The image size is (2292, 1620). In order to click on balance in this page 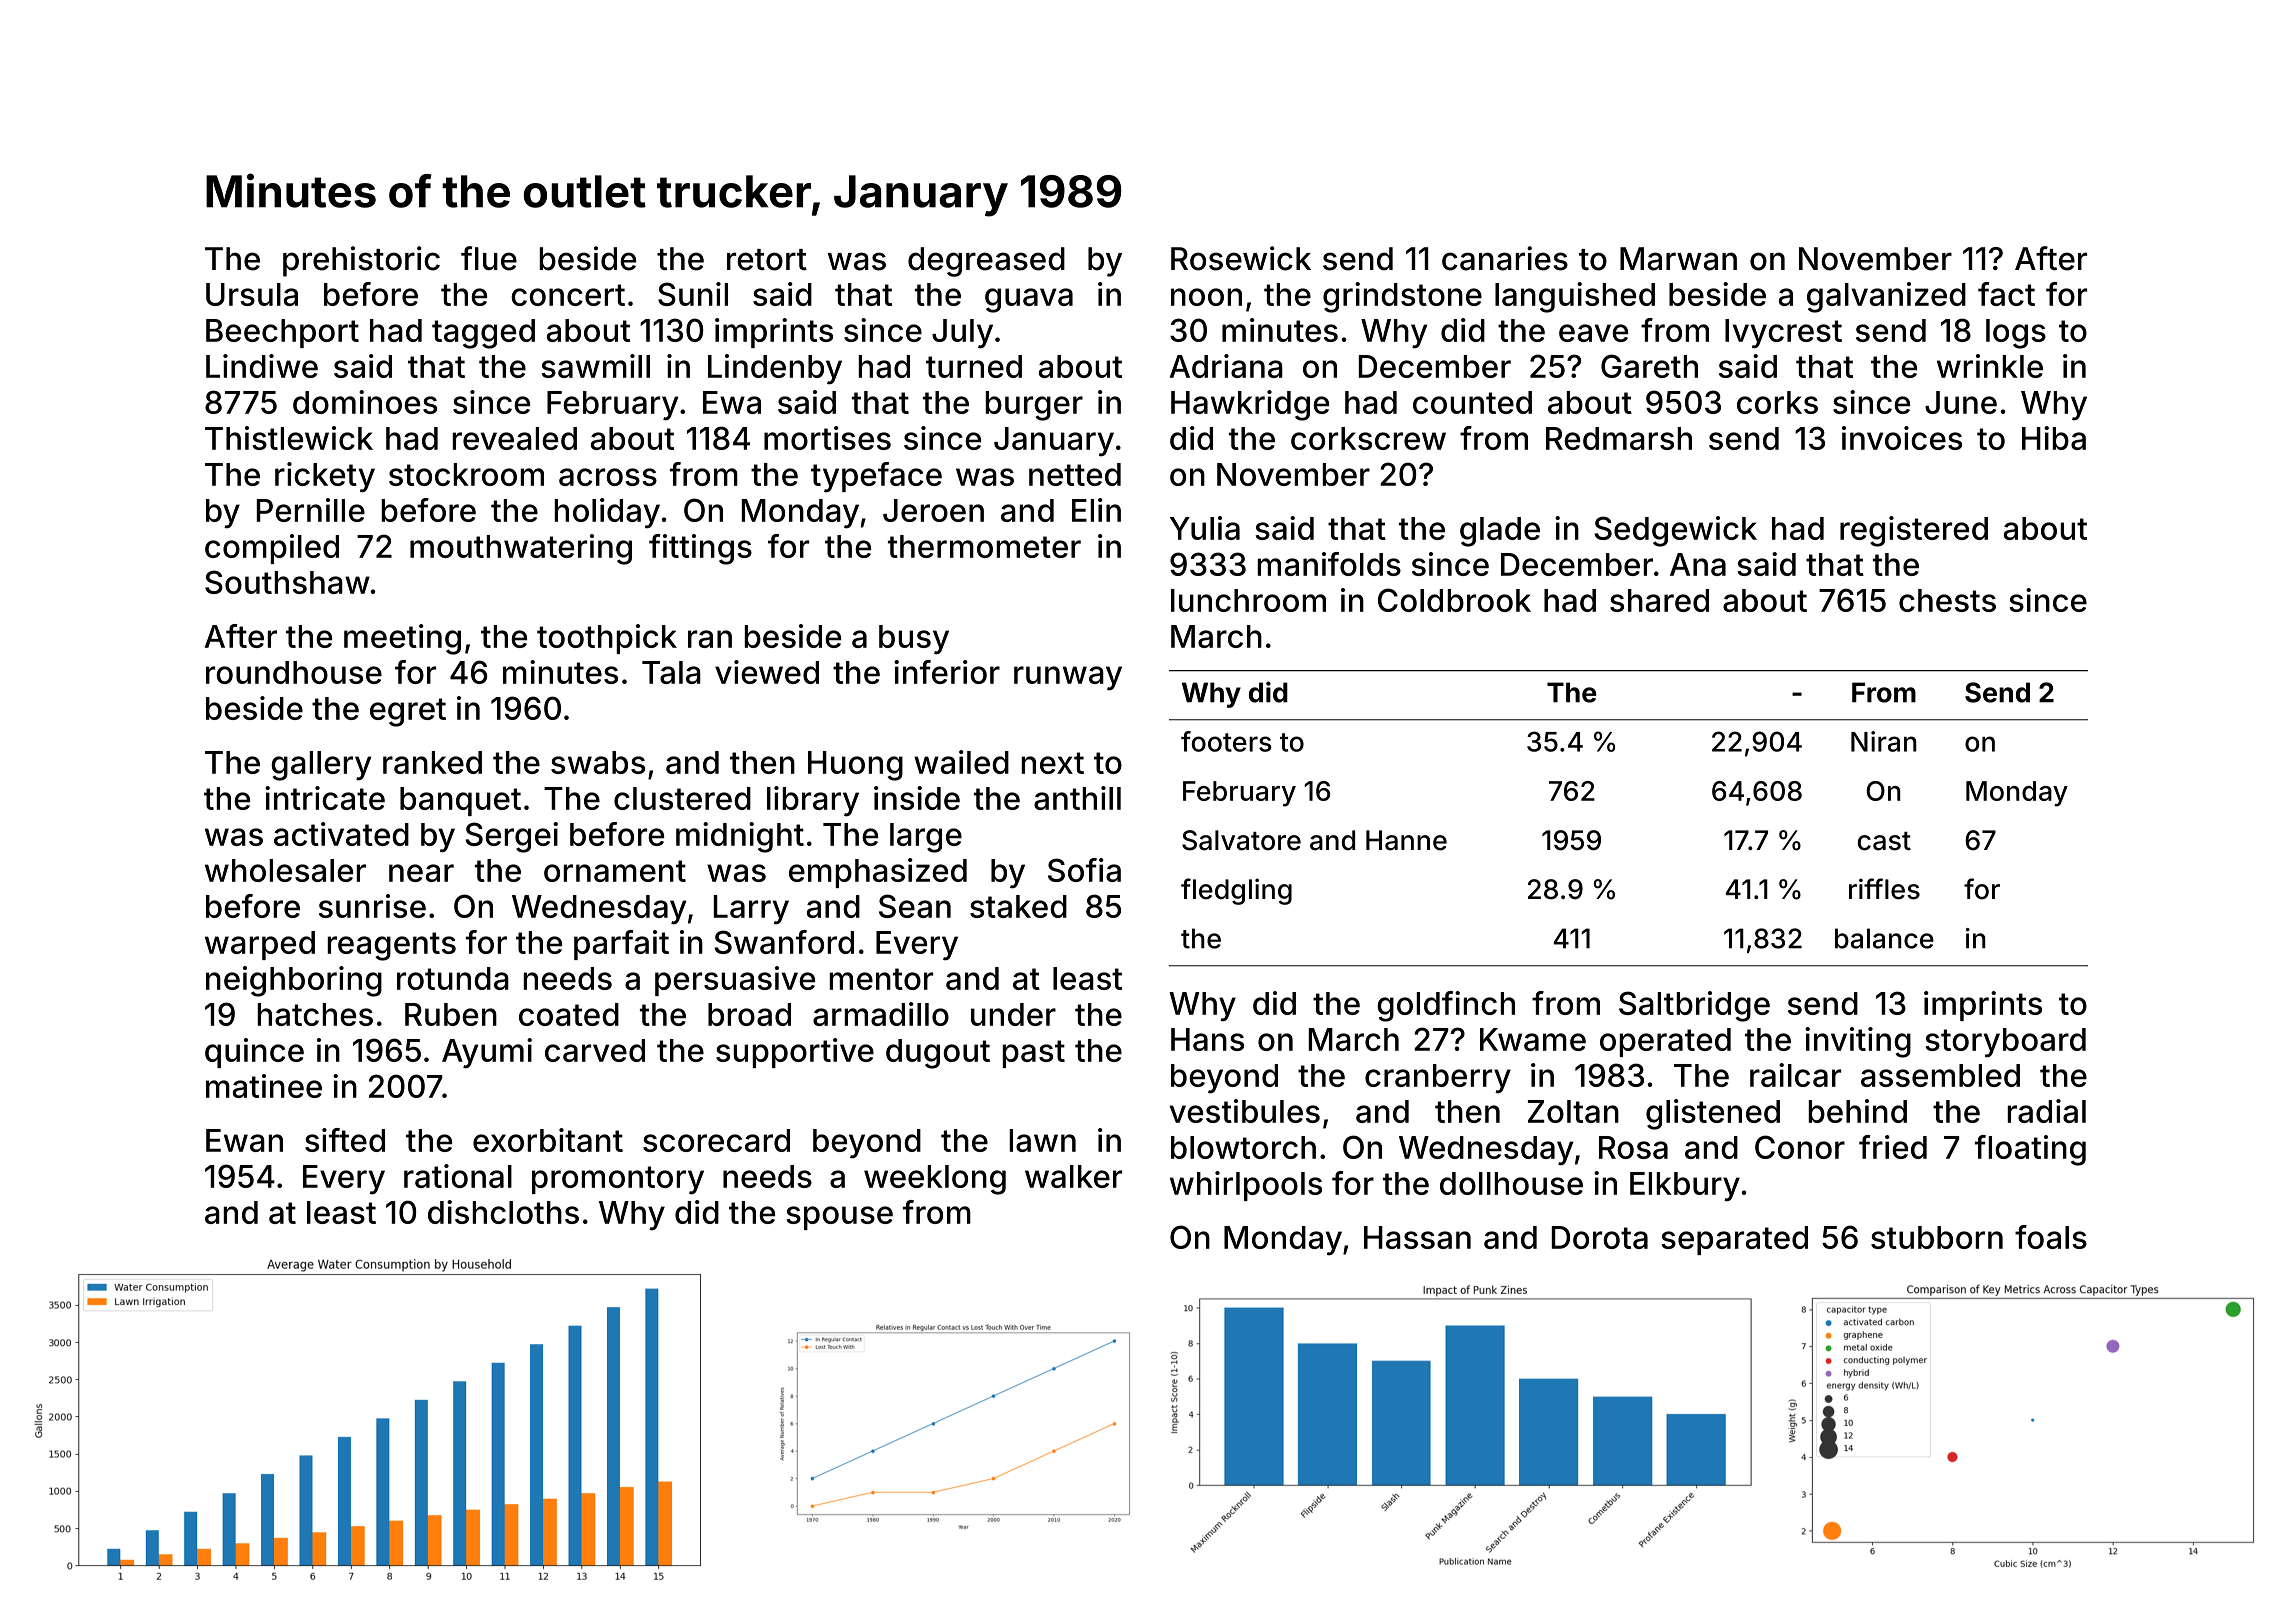, I will do `click(1884, 938)`.
